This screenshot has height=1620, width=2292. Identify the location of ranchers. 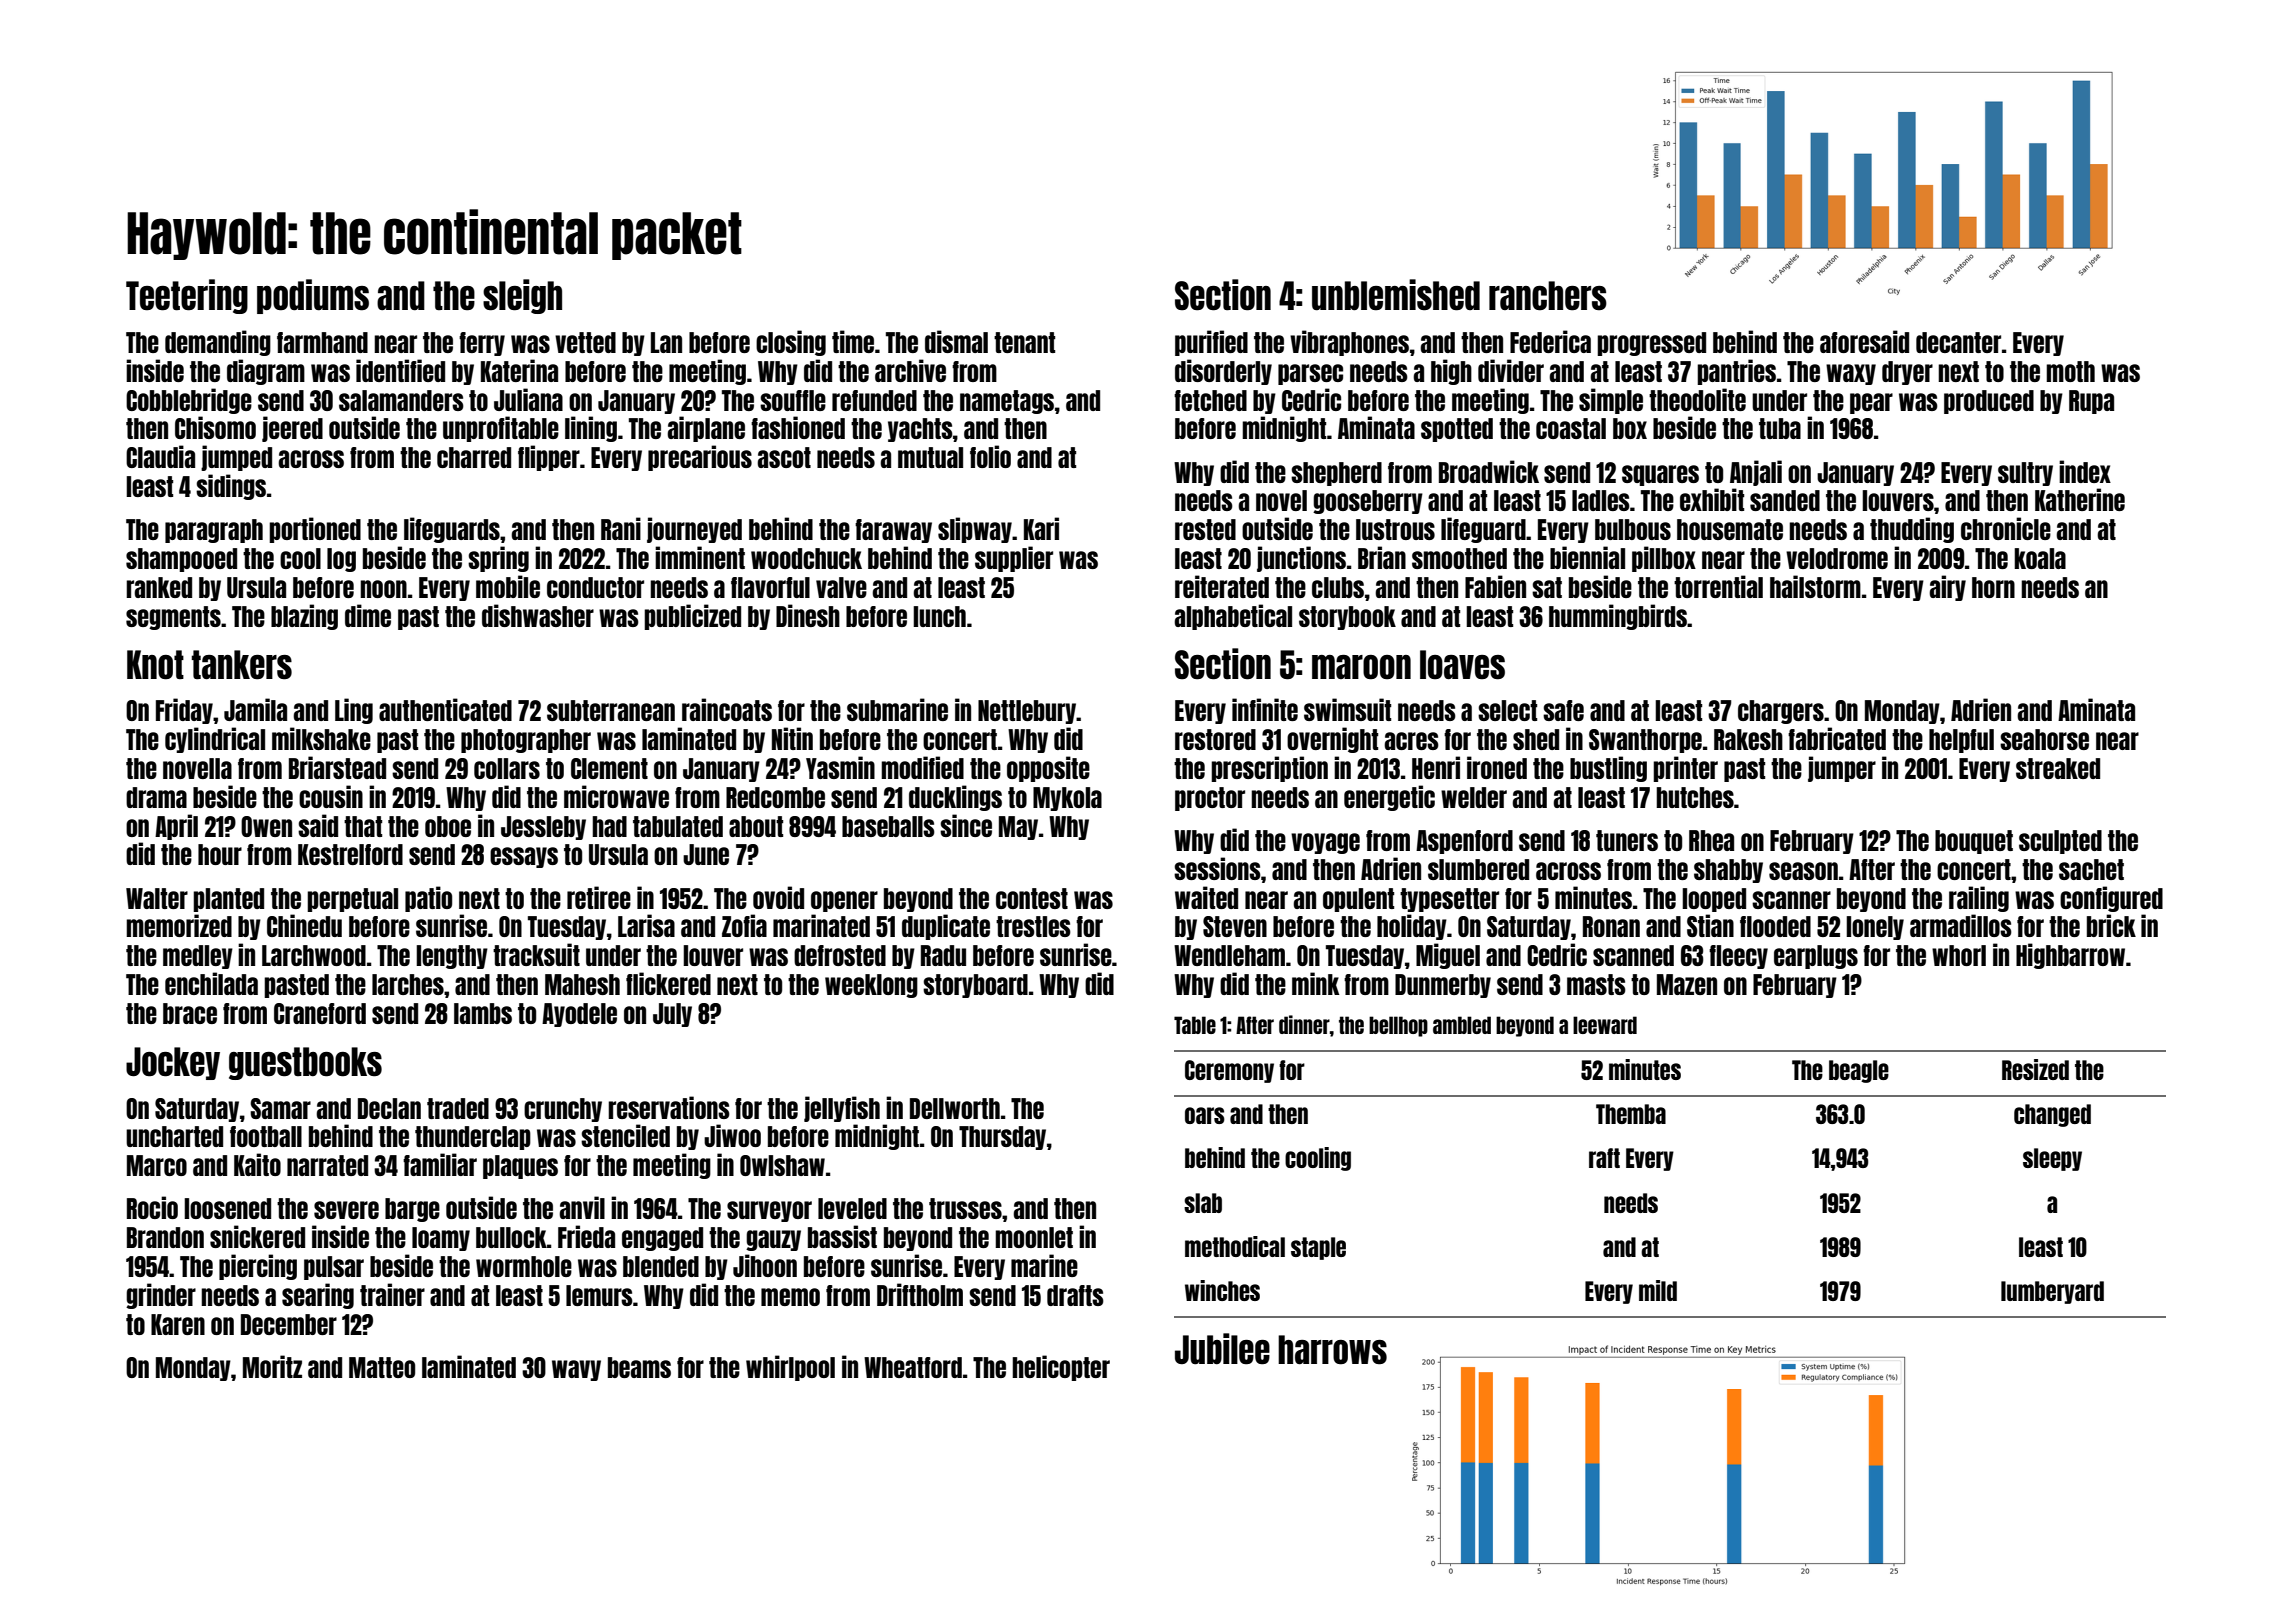
(1548, 296).
